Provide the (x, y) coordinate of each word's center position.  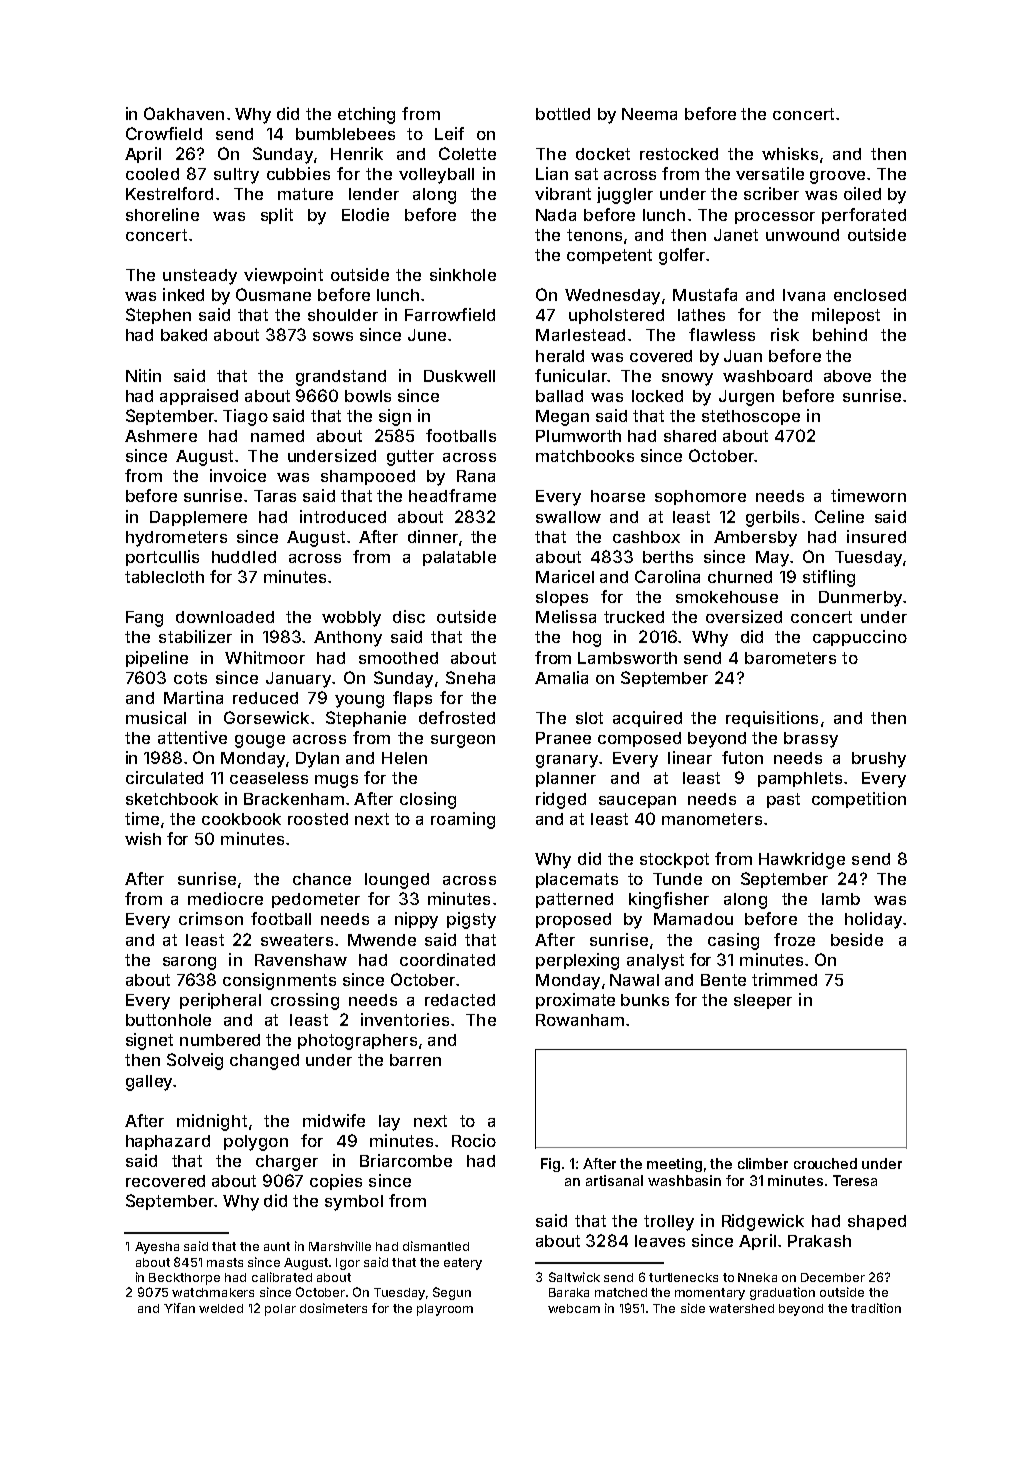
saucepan (637, 802)
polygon (256, 1143)
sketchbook (172, 799)
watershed (741, 1308)
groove (837, 177)
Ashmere (161, 436)
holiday (873, 920)
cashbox (646, 537)
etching (366, 115)
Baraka (569, 1292)
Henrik (357, 153)
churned (740, 577)
